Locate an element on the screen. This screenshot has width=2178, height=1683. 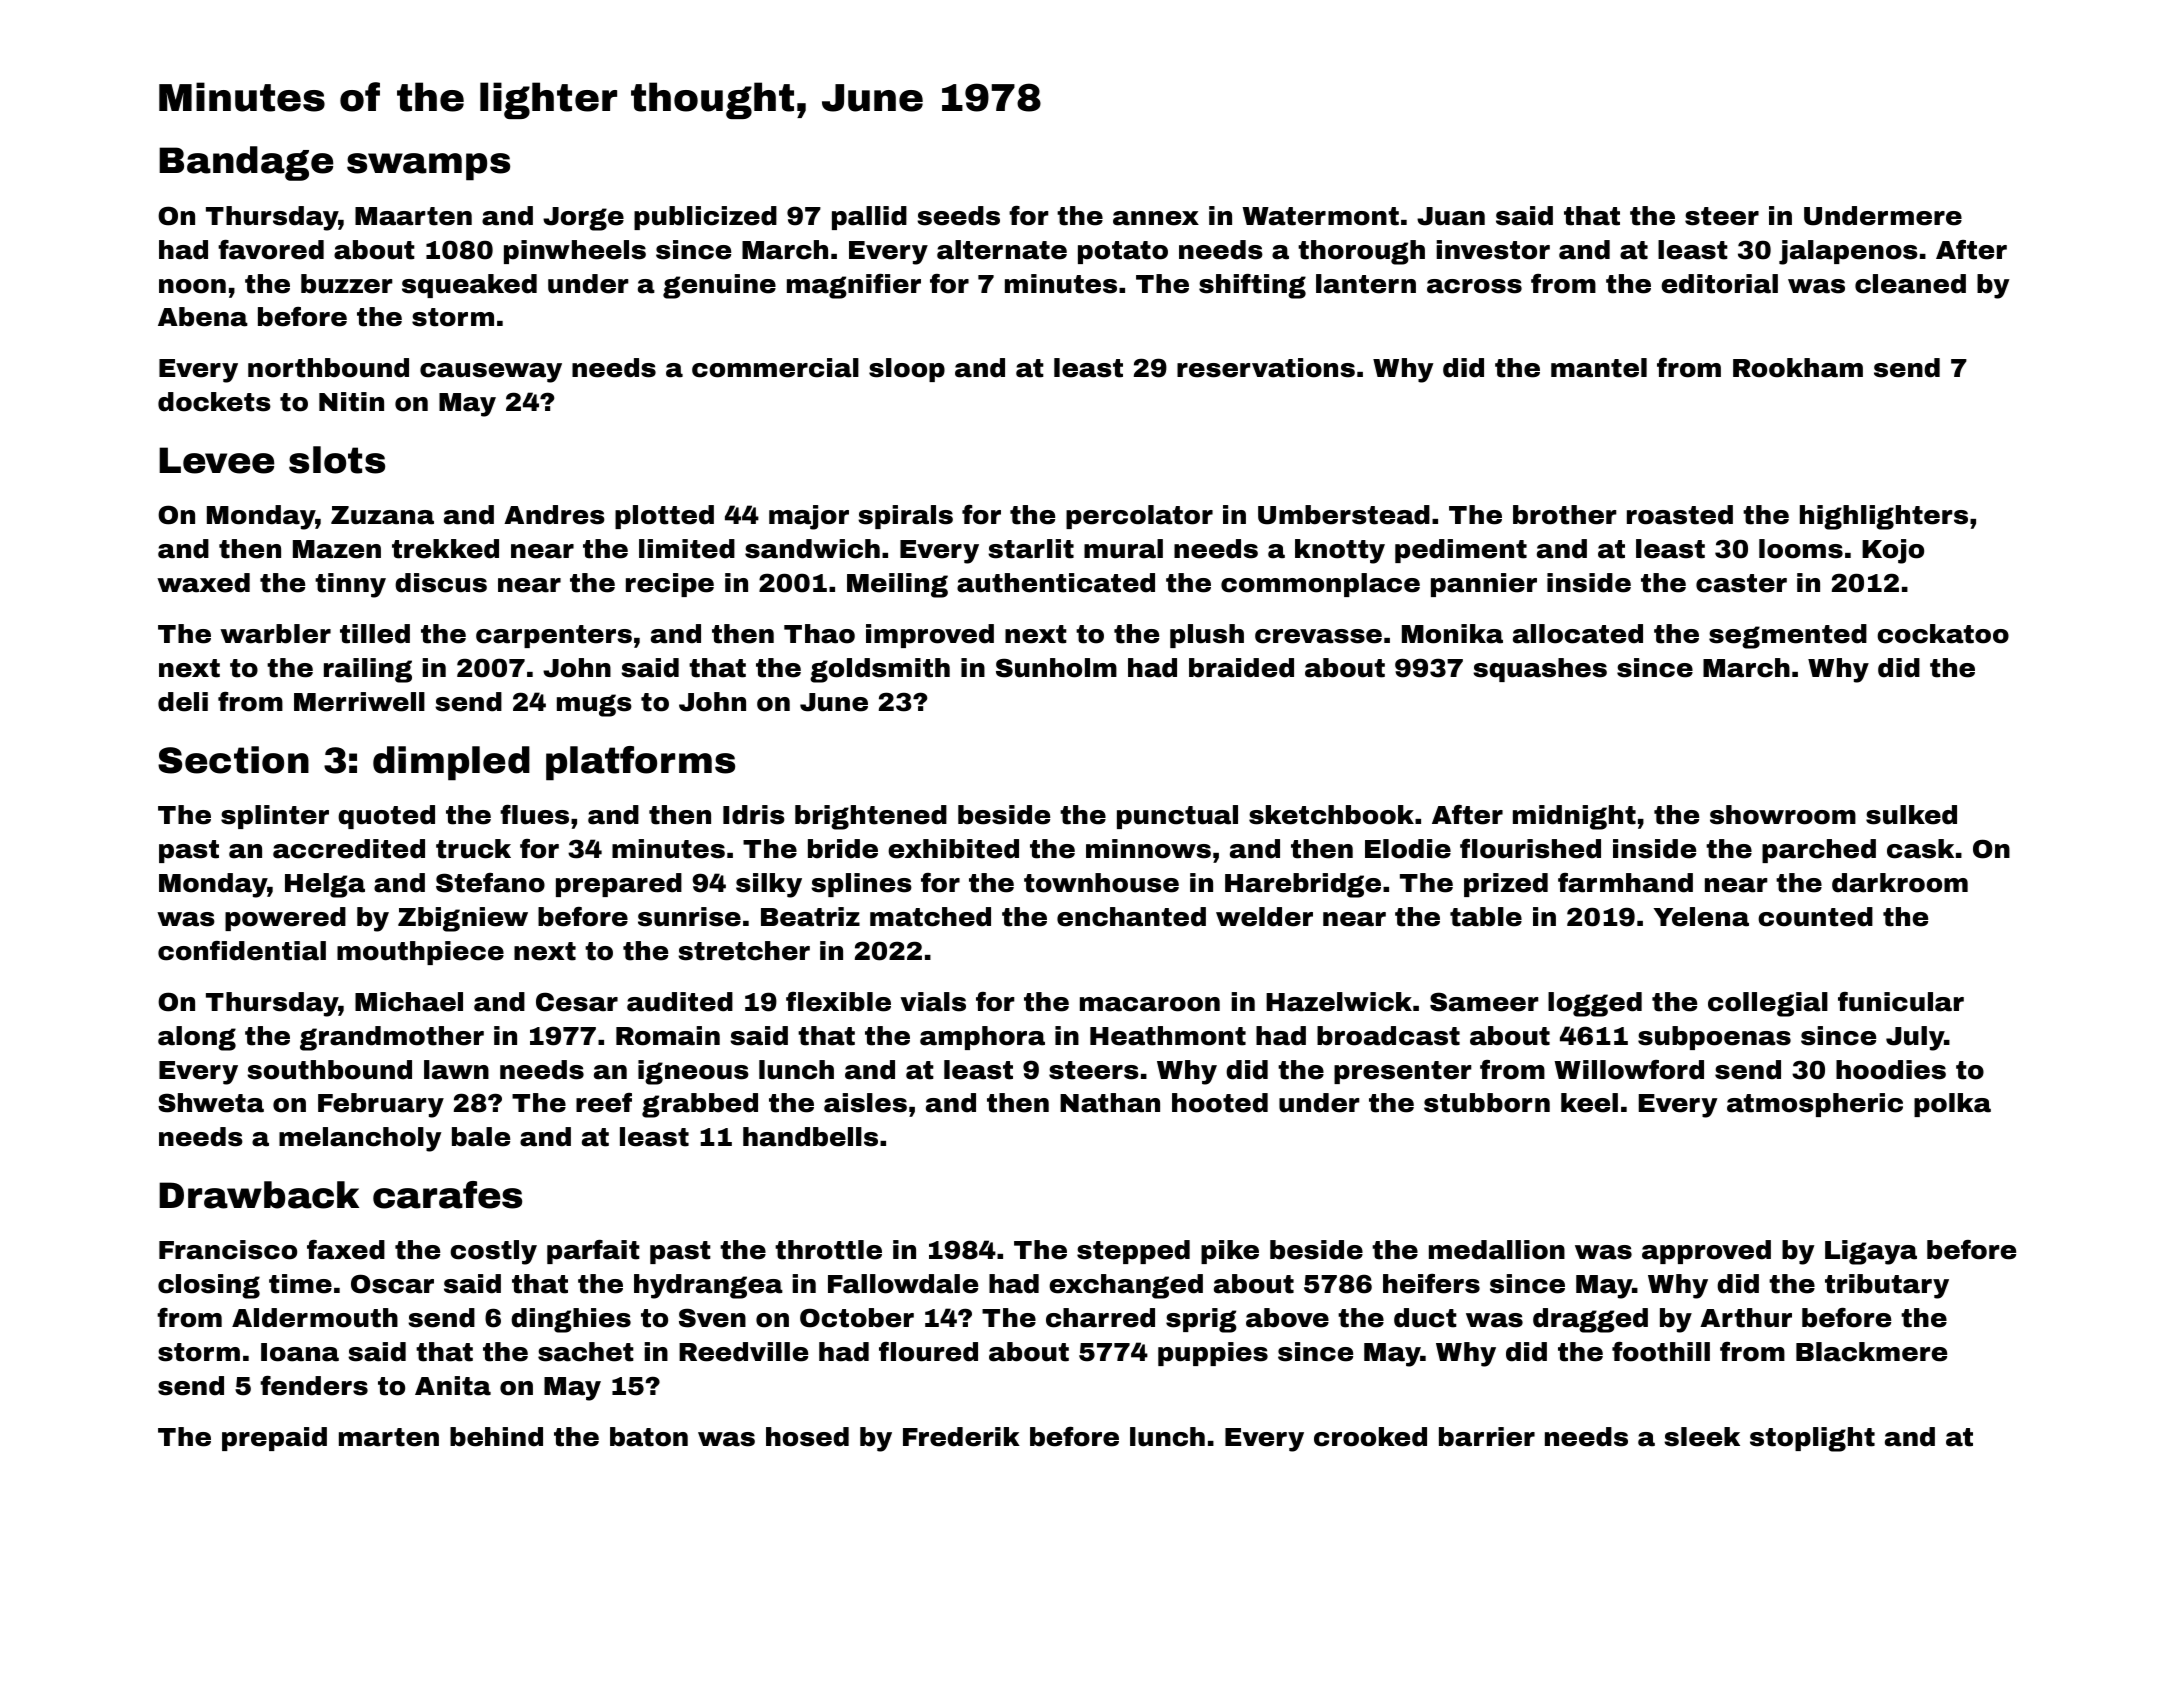
puppies is located at coordinates (1213, 1354).
